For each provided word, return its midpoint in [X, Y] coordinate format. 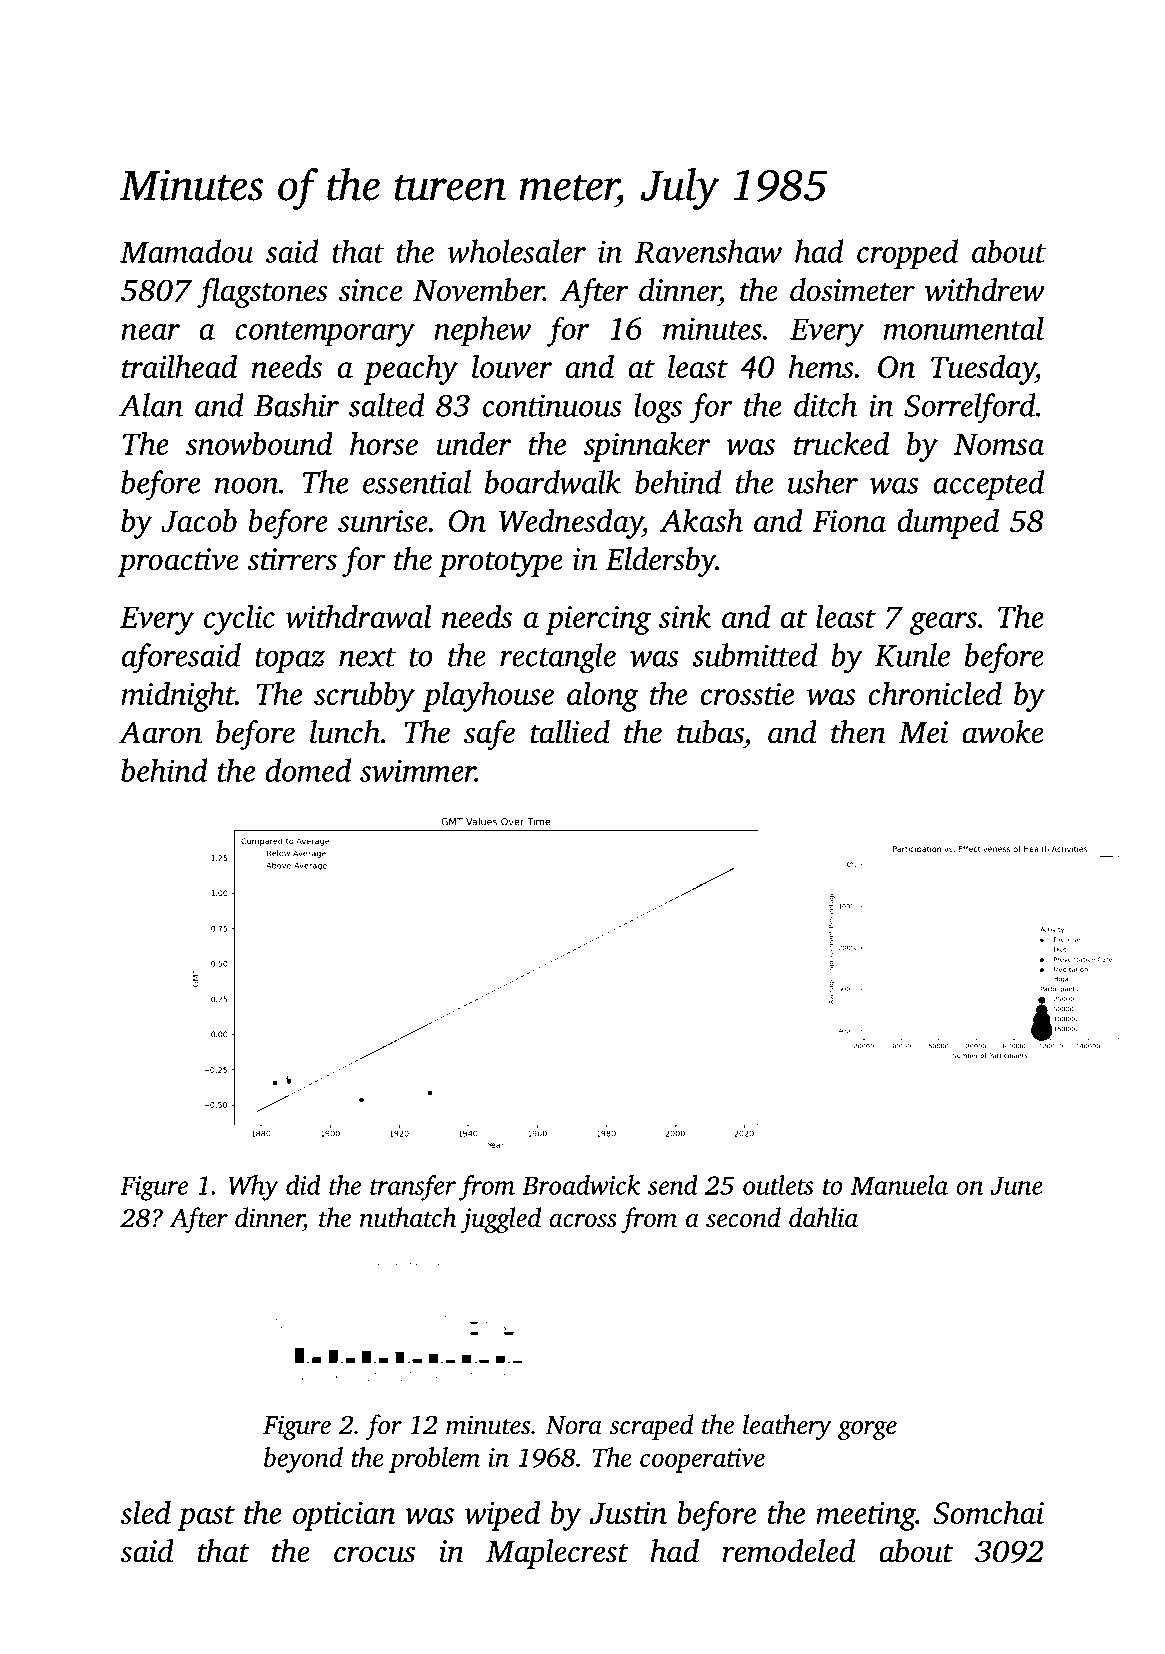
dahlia [823, 1217]
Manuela [899, 1185]
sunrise [383, 521]
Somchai [988, 1512]
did [303, 1185]
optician [344, 1516]
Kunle [912, 655]
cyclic [239, 619]
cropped [907, 254]
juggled [501, 1220]
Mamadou [186, 251]
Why [253, 1188]
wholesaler [516, 251]
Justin [628, 1513]
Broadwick [581, 1185]
